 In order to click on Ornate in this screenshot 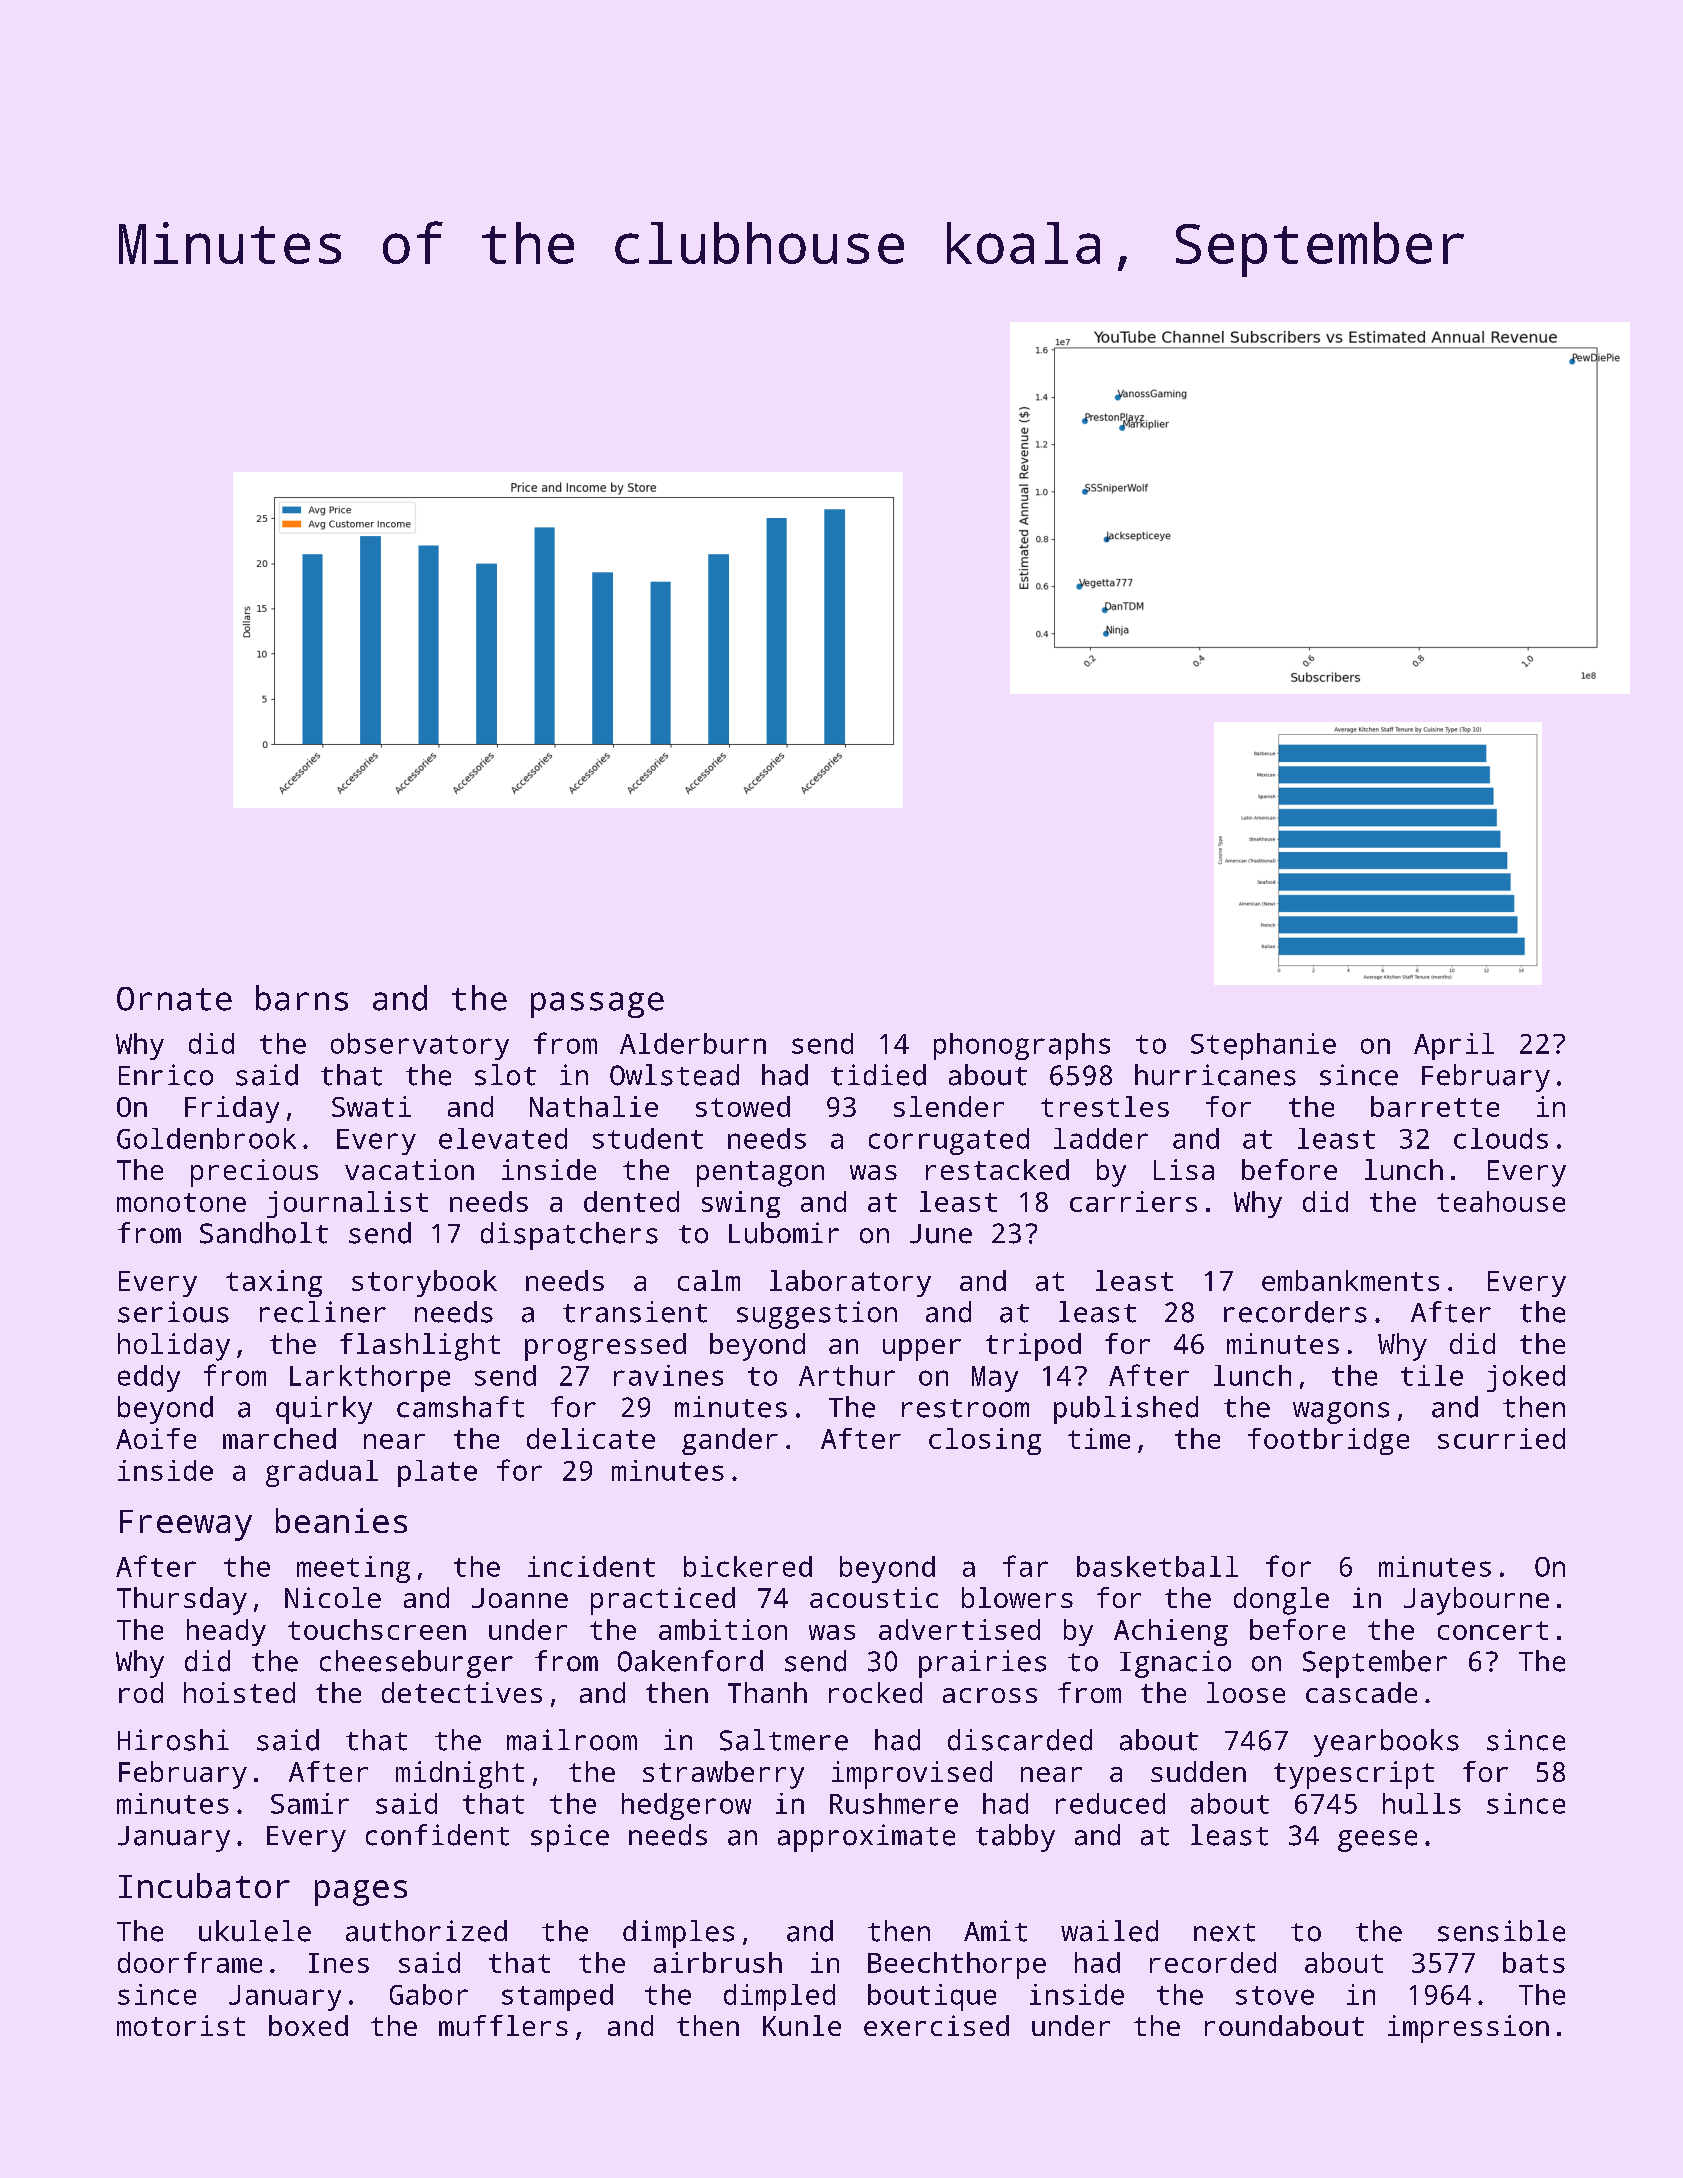, I will do `click(174, 999)`.
